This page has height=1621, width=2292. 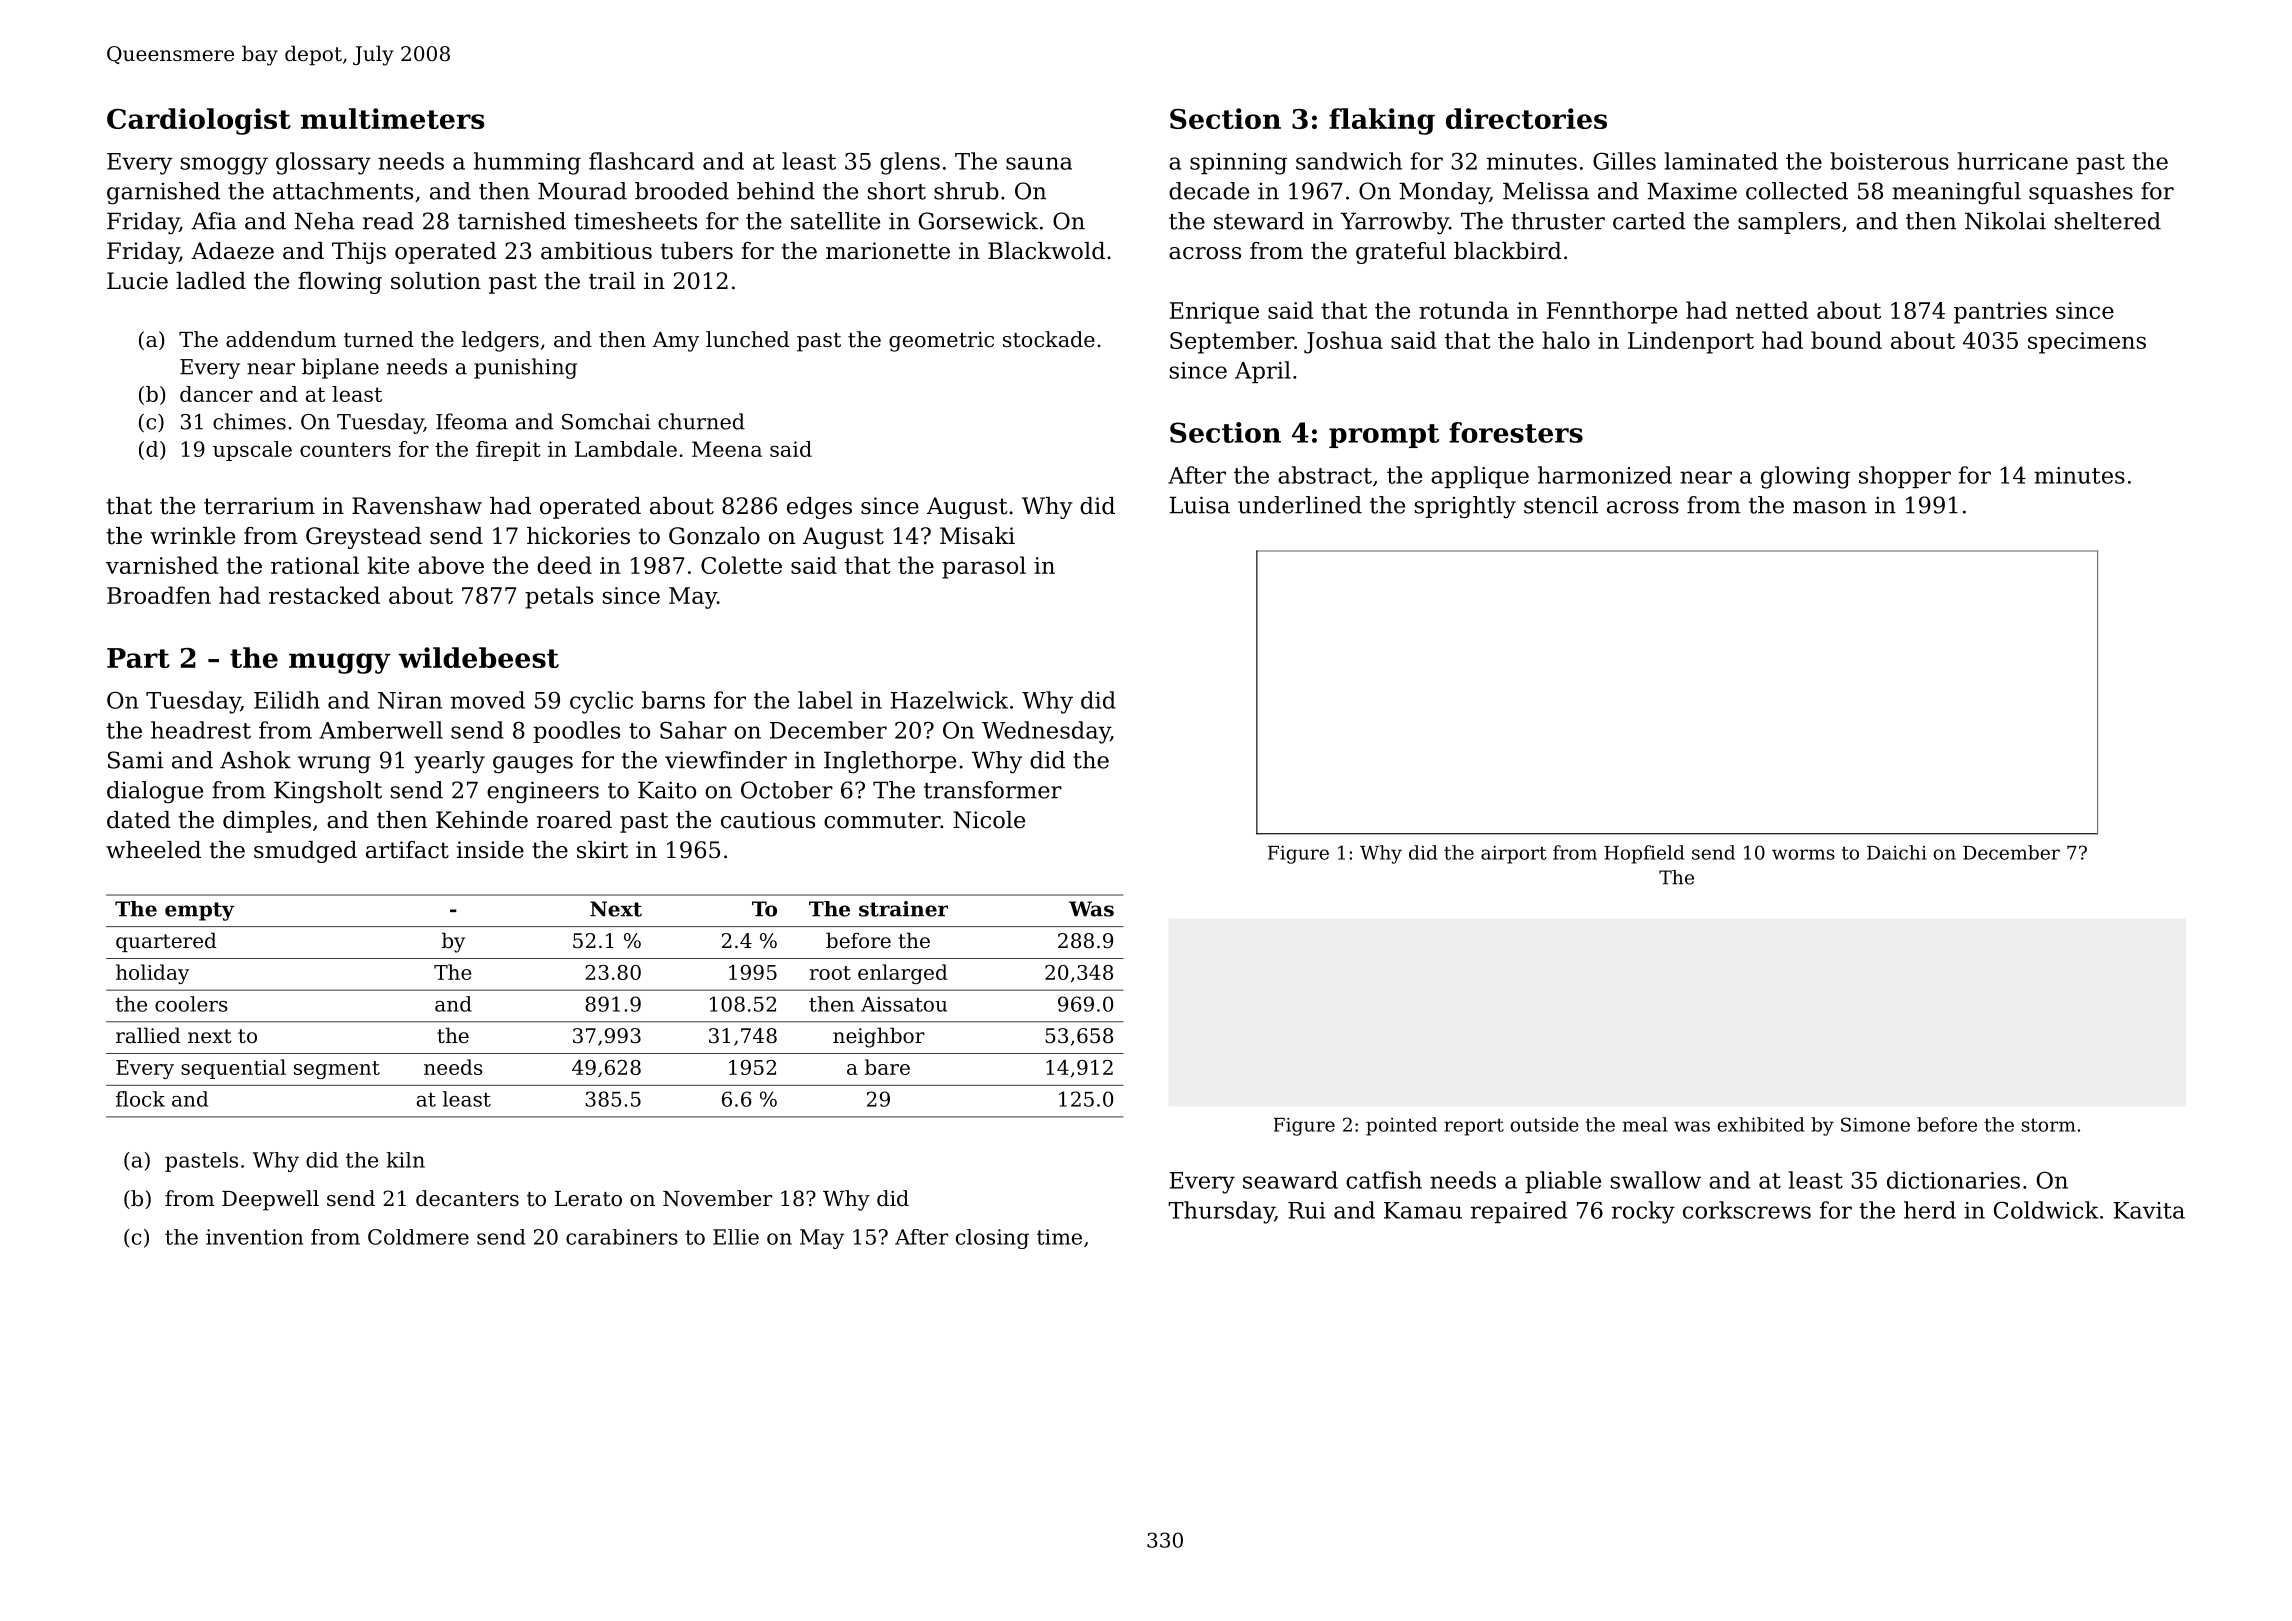 What do you see at coordinates (1395, 223) in the page?
I see `Yarrowby` at bounding box center [1395, 223].
